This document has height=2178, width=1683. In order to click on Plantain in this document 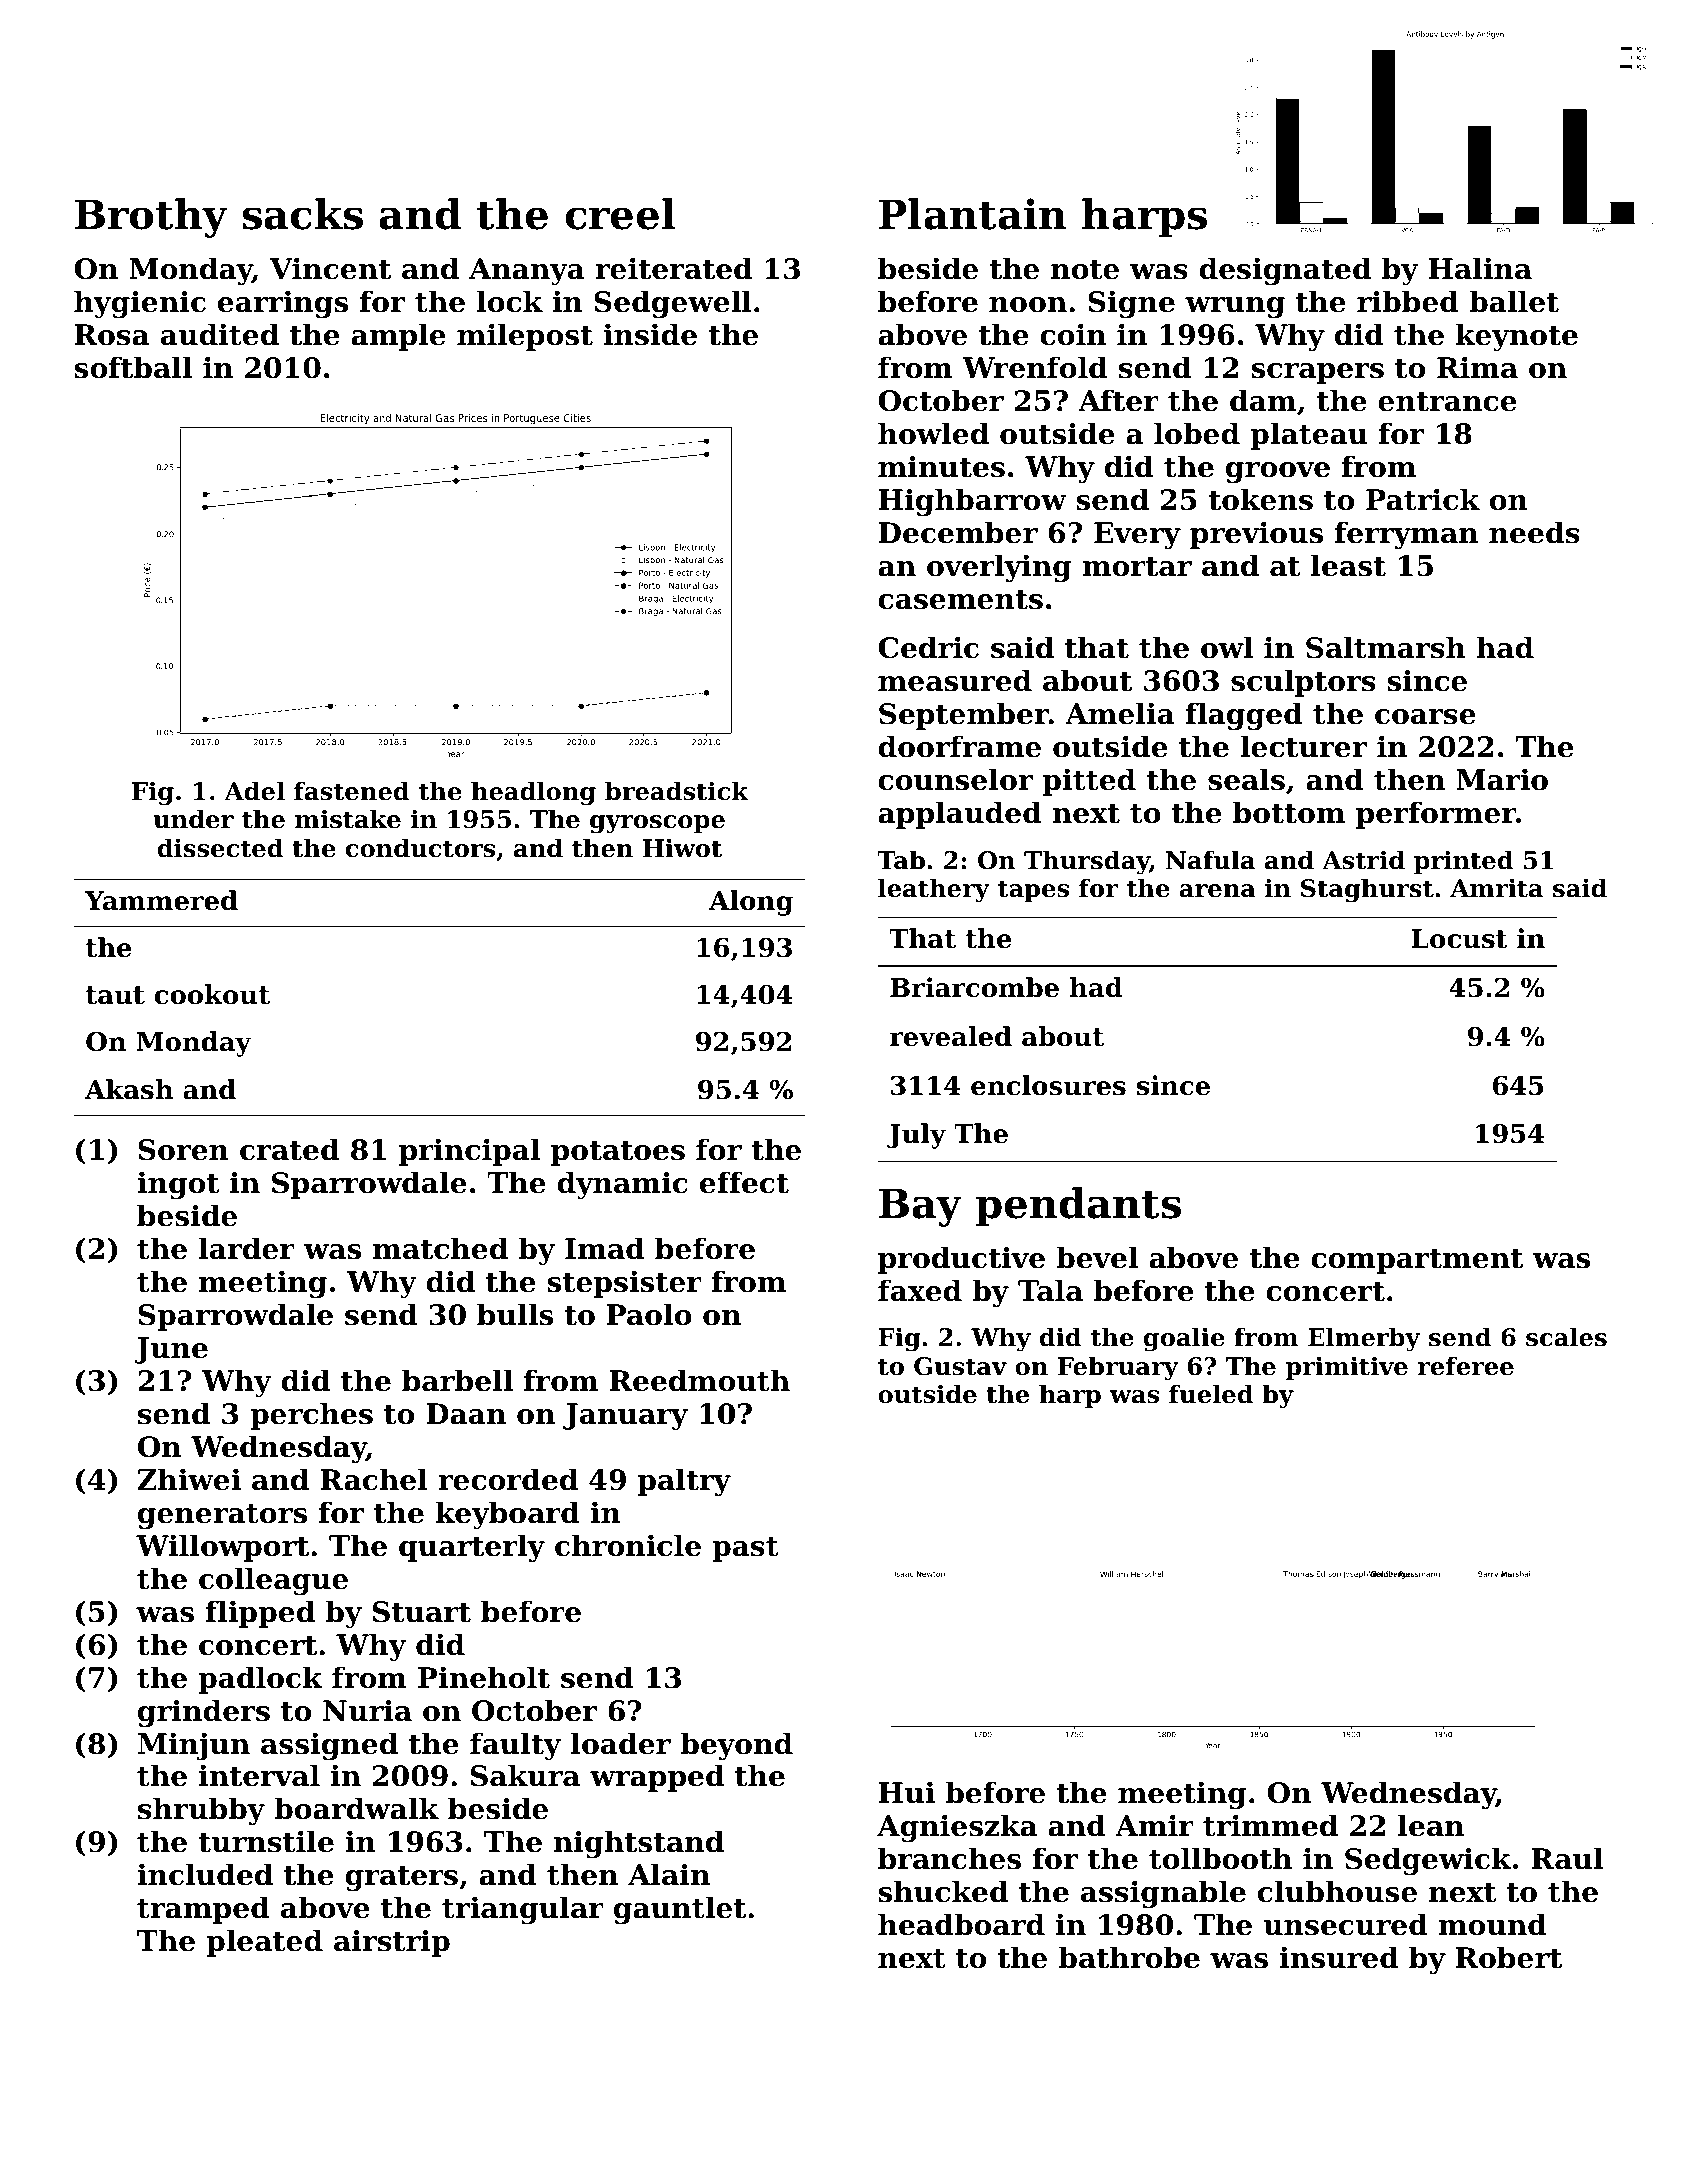, I will do `click(973, 214)`.
